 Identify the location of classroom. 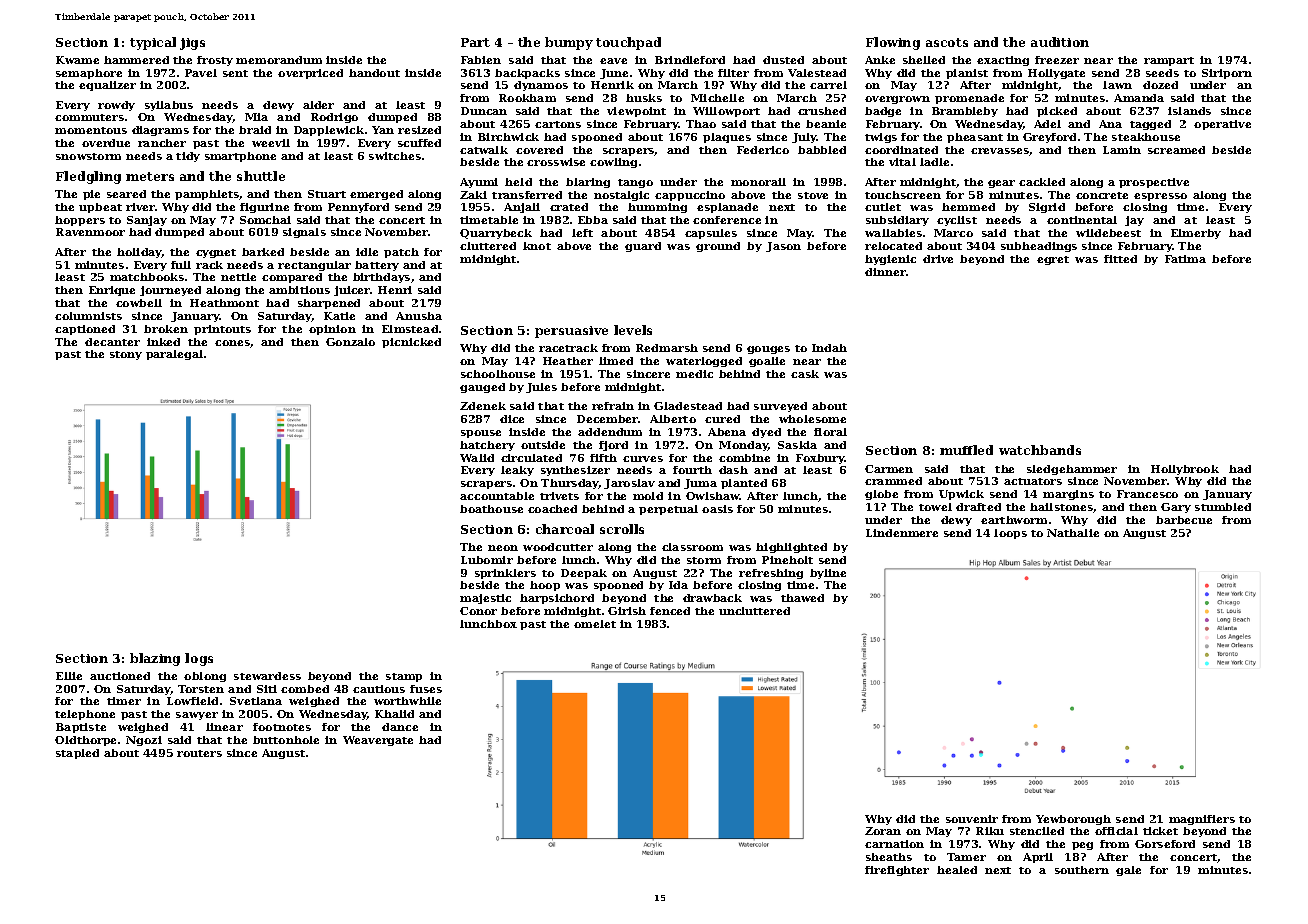
(692, 547).
